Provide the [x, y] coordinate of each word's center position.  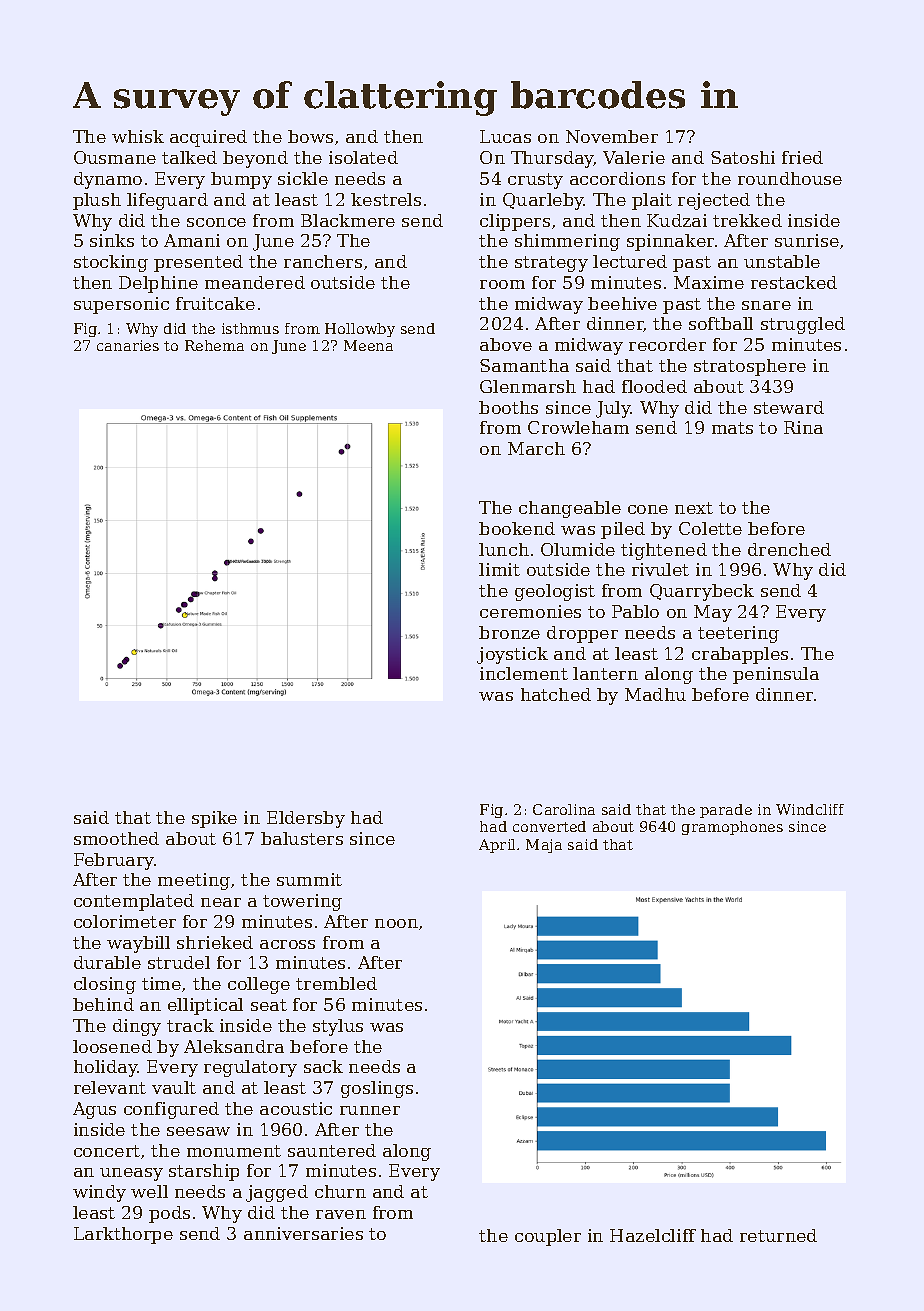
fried [802, 157]
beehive [622, 303]
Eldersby [306, 819]
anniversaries [303, 1233]
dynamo [108, 180]
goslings [377, 1089]
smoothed [116, 838]
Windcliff [810, 809]
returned [778, 1235]
